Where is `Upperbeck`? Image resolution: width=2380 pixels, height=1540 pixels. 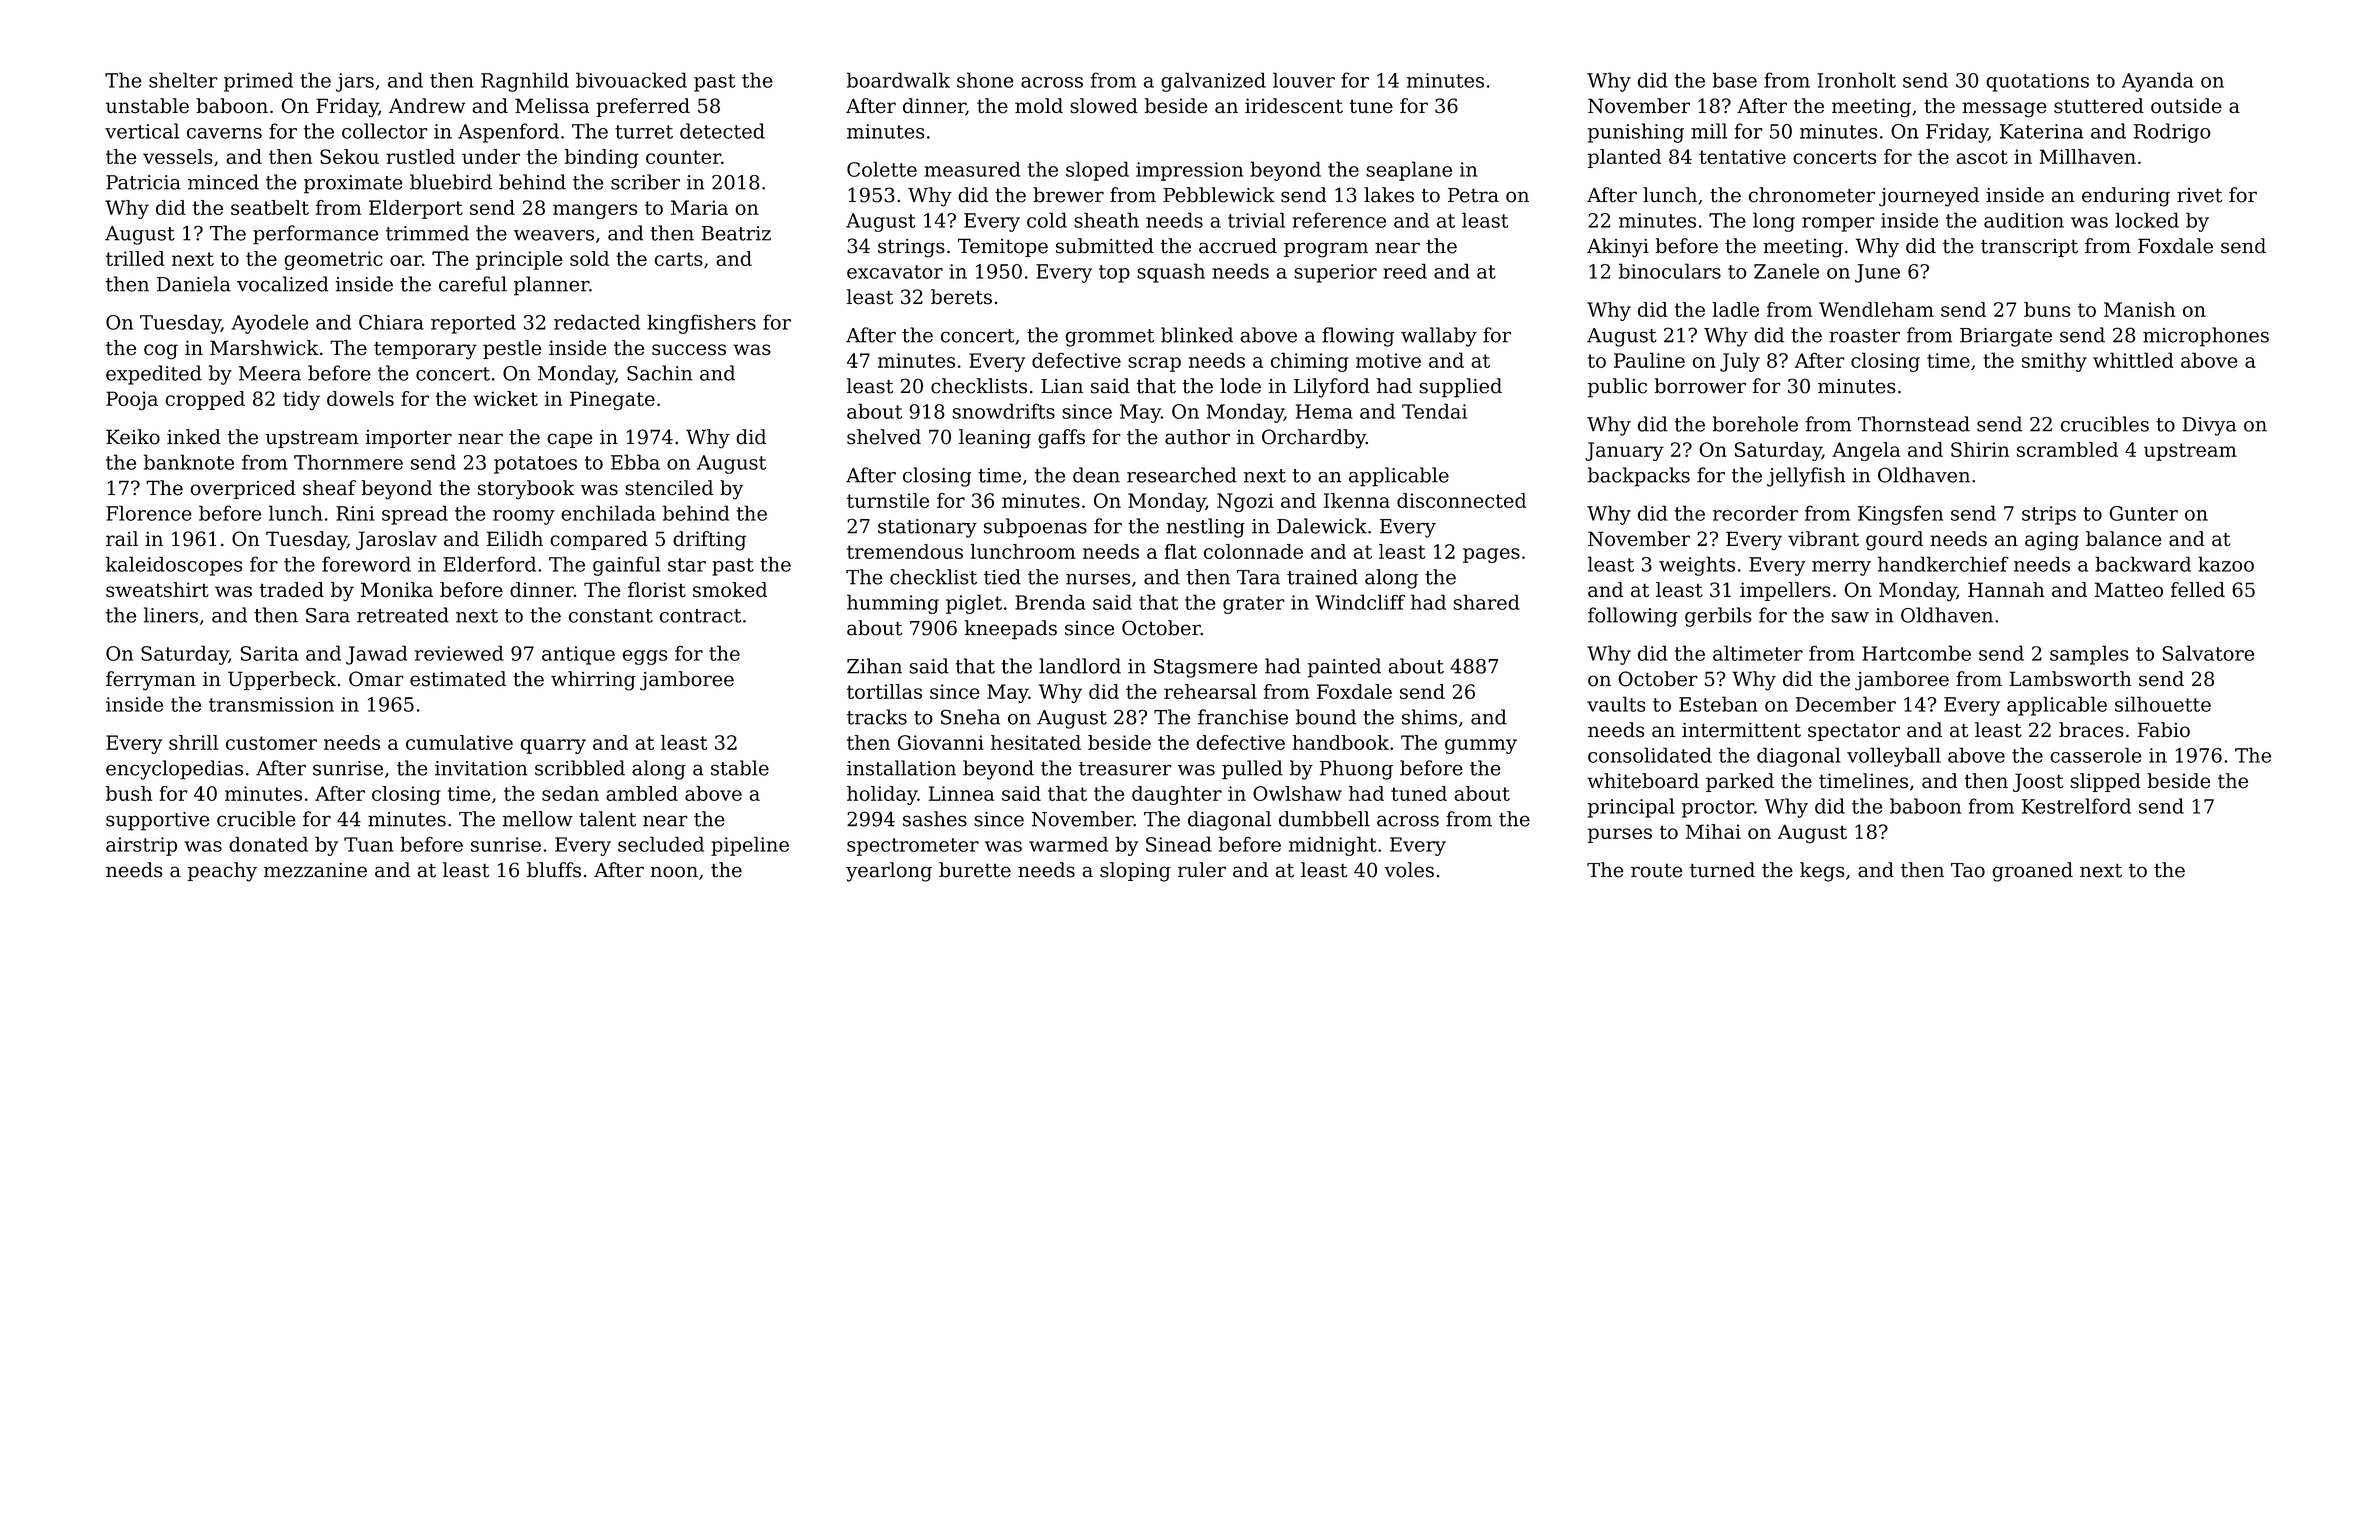
Upperbeck is located at coordinates (282, 680).
